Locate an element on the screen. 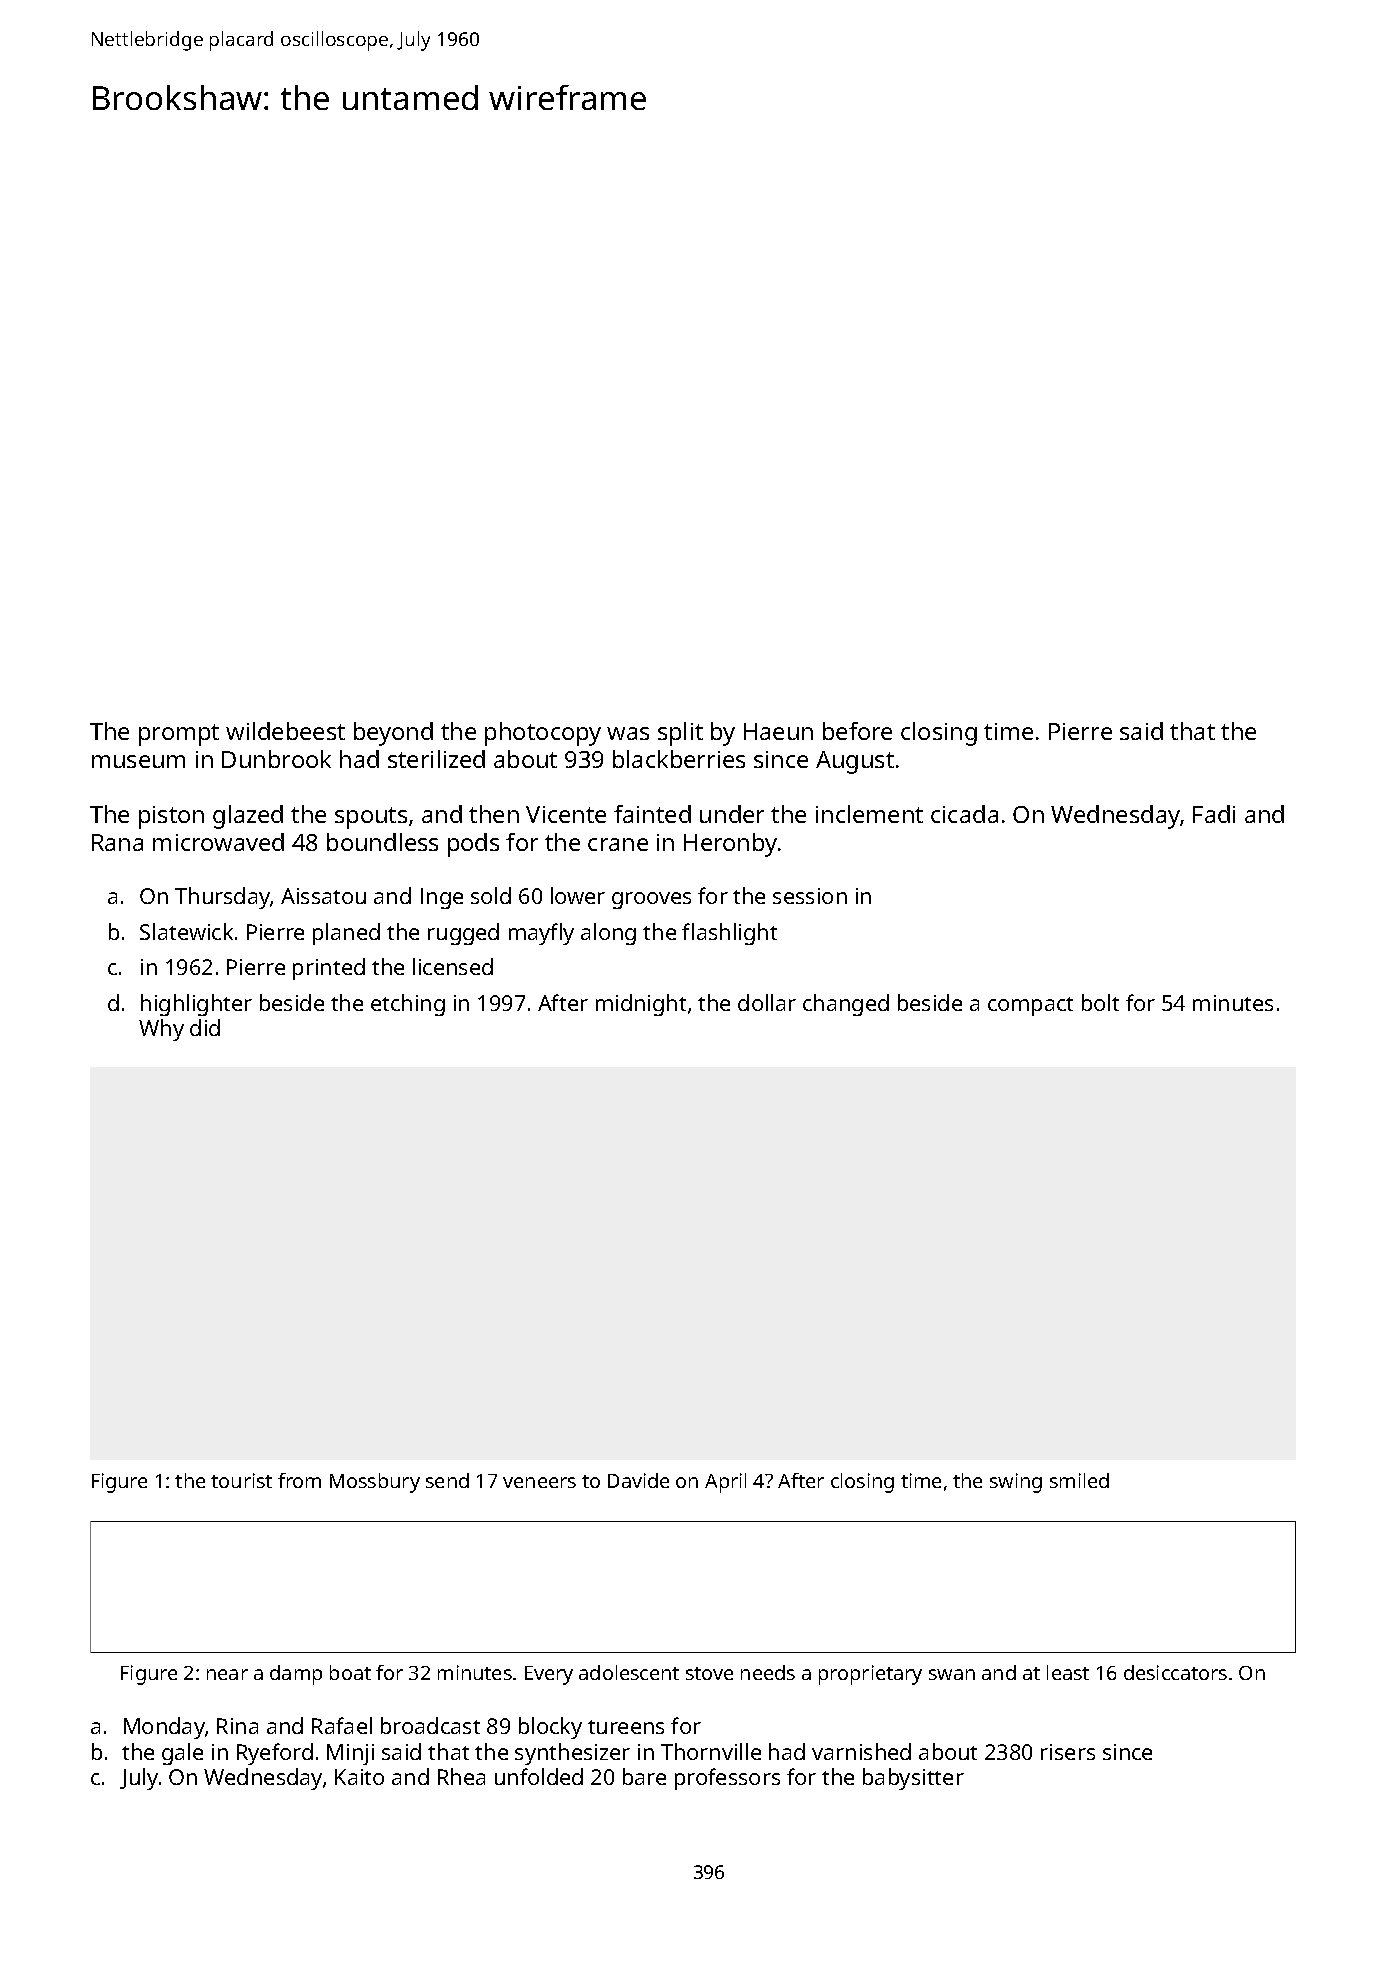 This screenshot has height=1969, width=1386. cicada is located at coordinates (964, 814).
